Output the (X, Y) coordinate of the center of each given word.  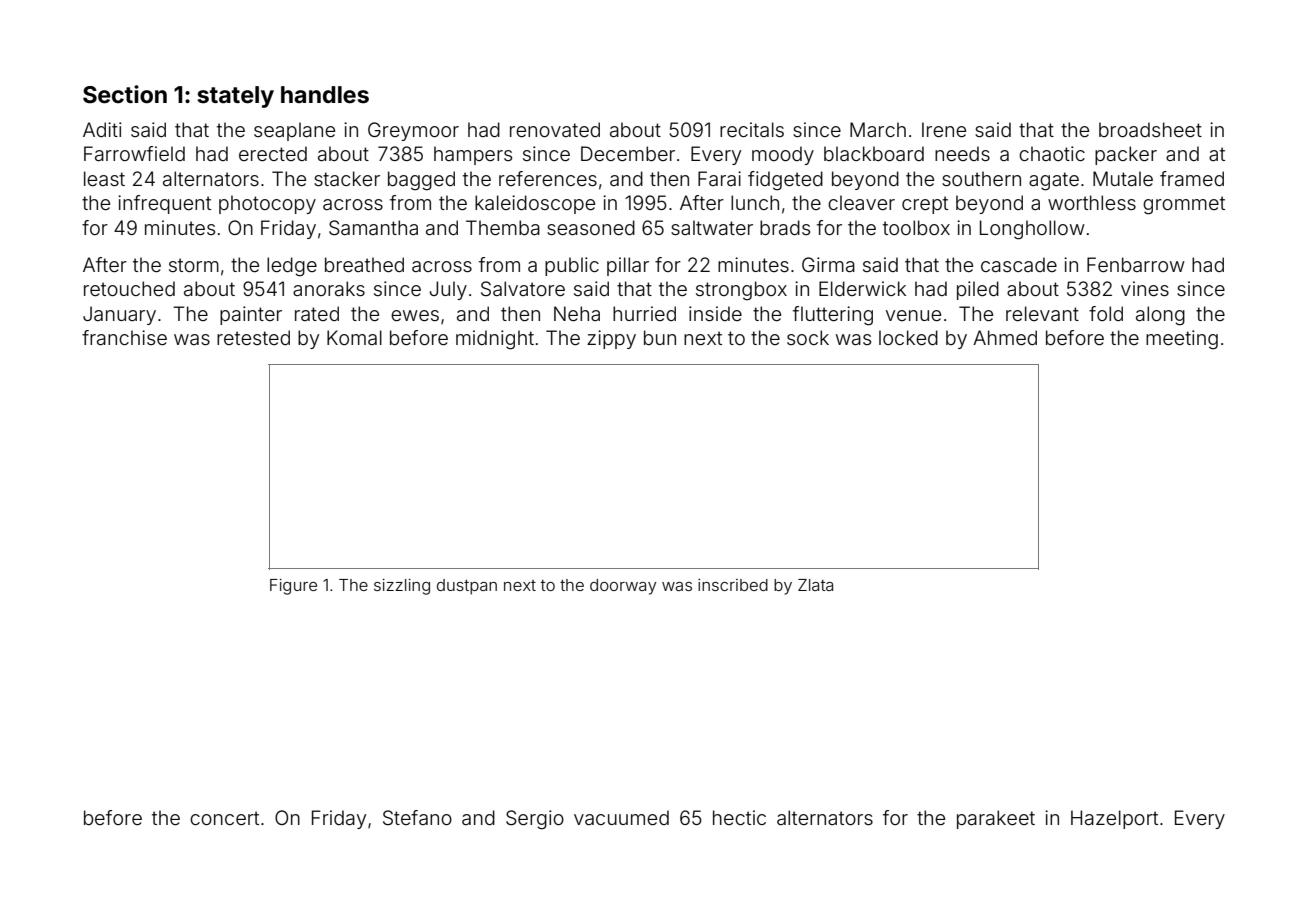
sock (808, 337)
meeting (1182, 340)
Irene (944, 129)
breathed (364, 264)
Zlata (815, 585)
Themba (503, 227)
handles (325, 95)
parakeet (996, 819)
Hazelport (1114, 819)
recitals (752, 129)
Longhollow (1032, 230)
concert (224, 818)
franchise (124, 337)
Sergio (535, 820)
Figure (293, 587)
